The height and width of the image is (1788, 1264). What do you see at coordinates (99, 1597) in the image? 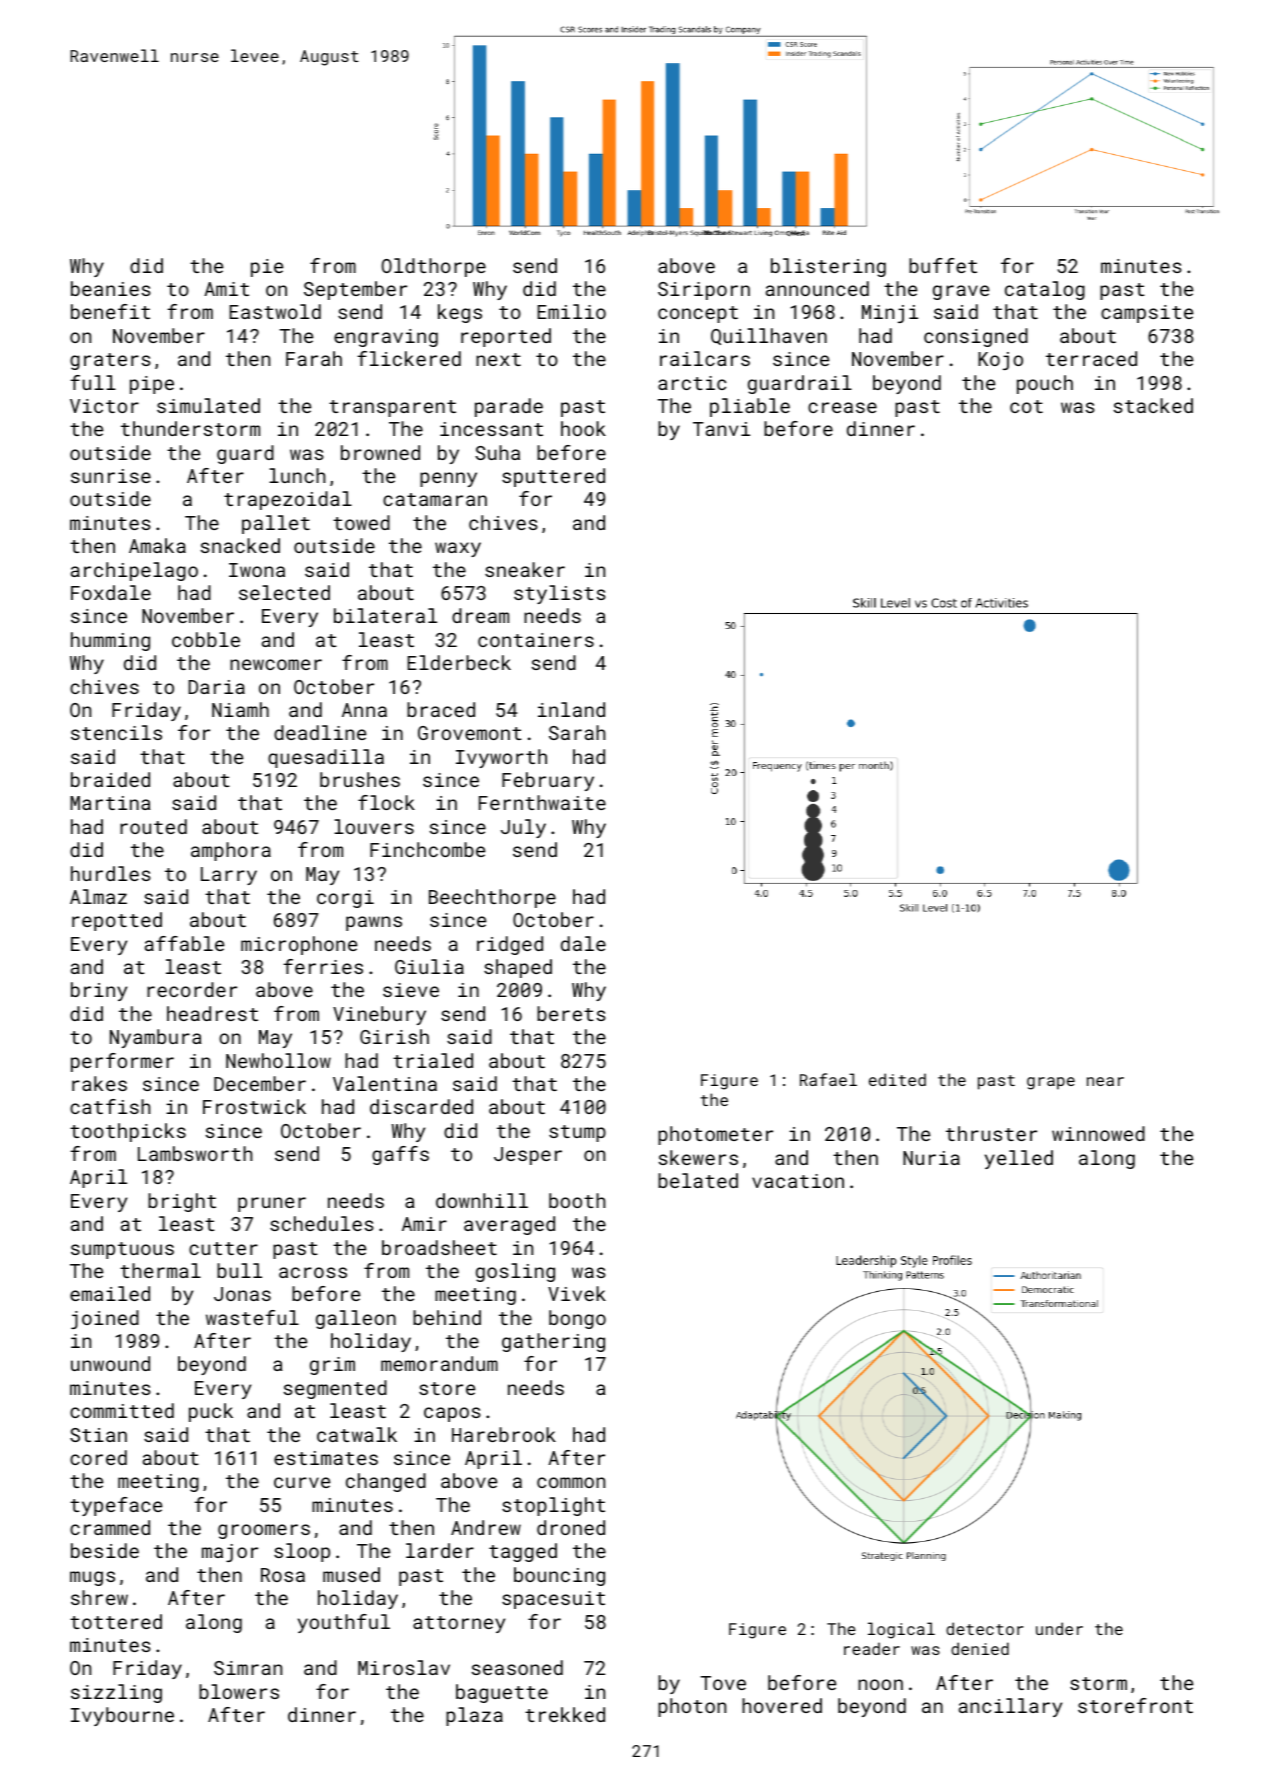
I see `shrew` at bounding box center [99, 1597].
